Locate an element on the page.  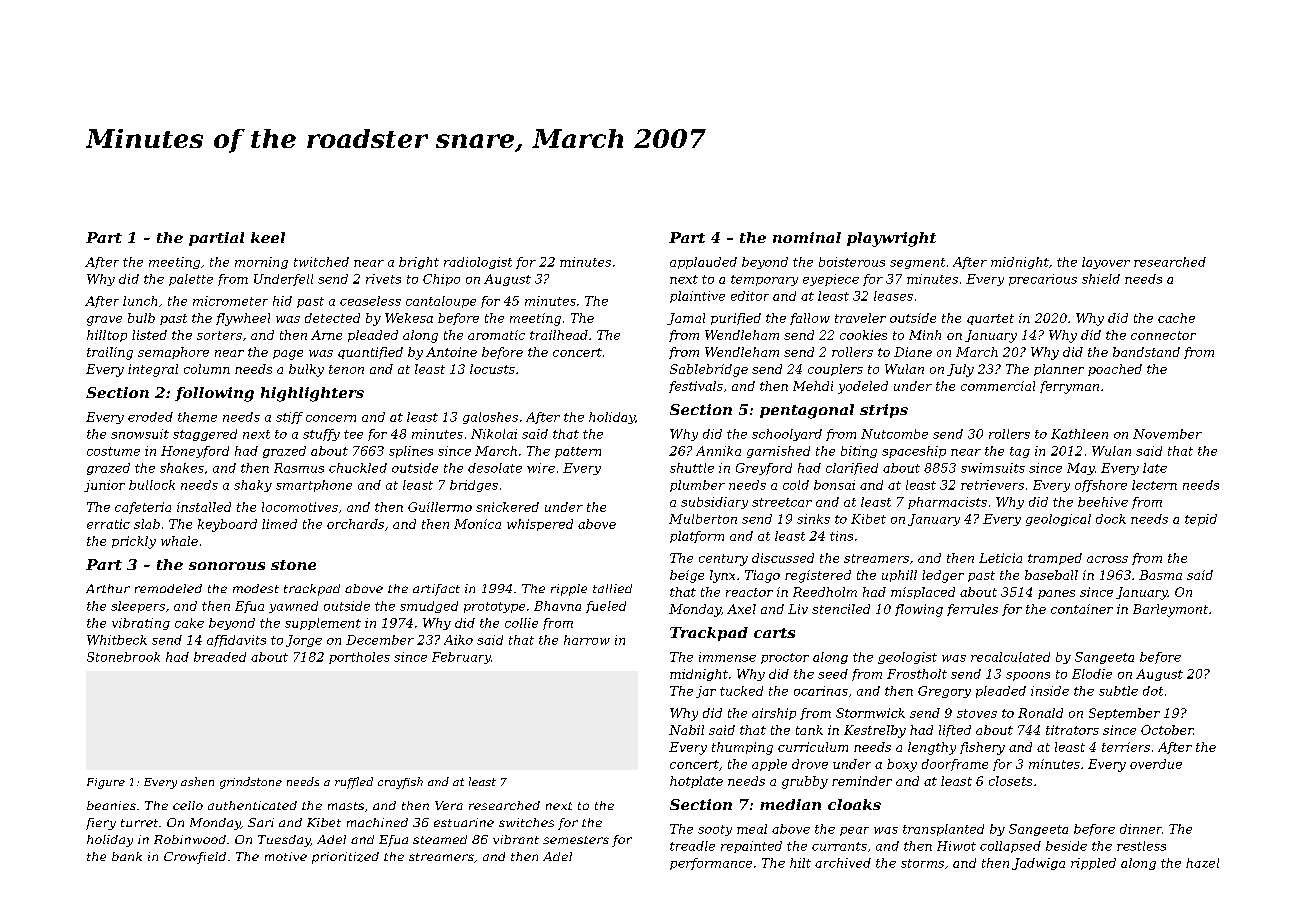
costume is located at coordinates (113, 451).
